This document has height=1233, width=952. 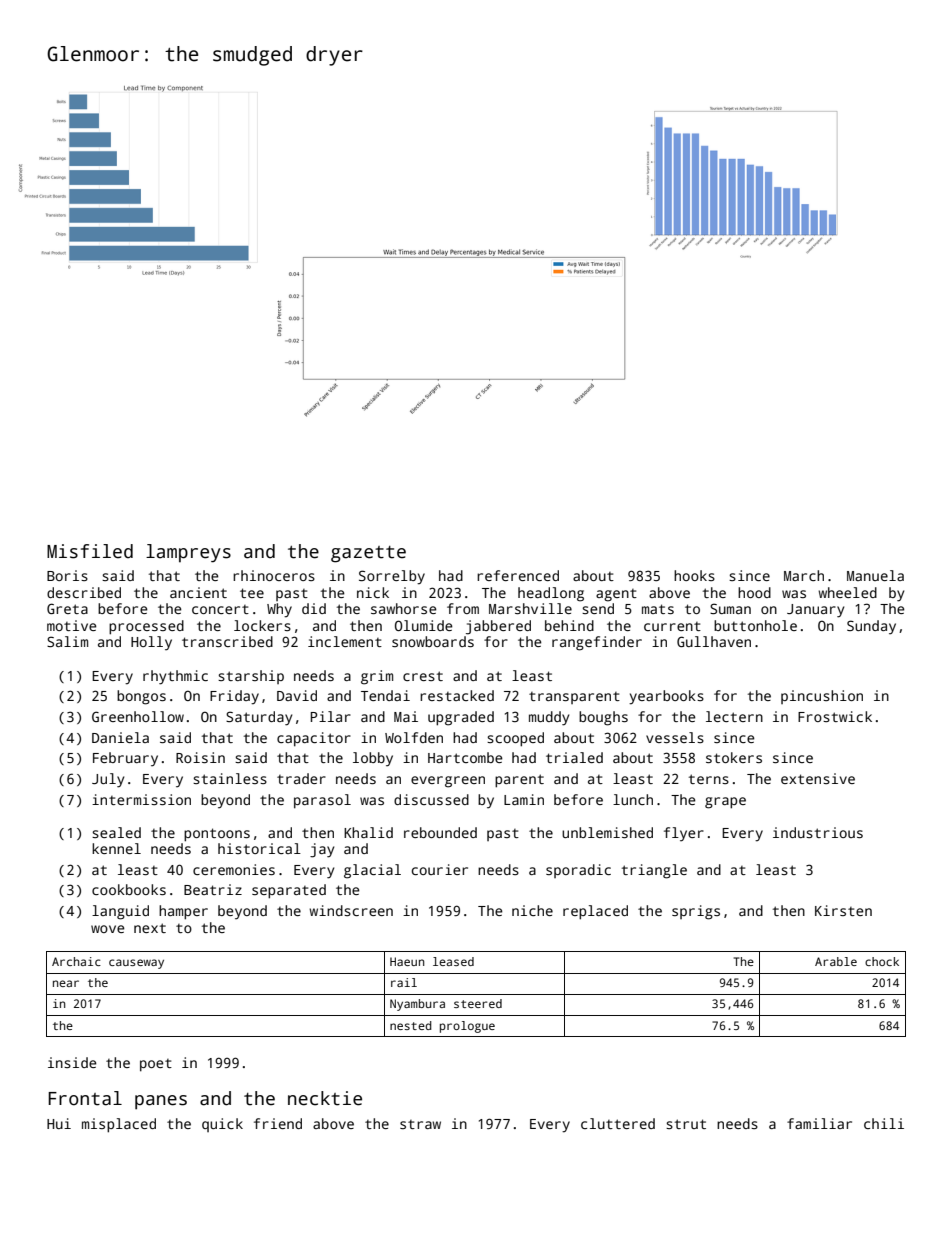 What do you see at coordinates (66, 983) in the document?
I see `near` at bounding box center [66, 983].
